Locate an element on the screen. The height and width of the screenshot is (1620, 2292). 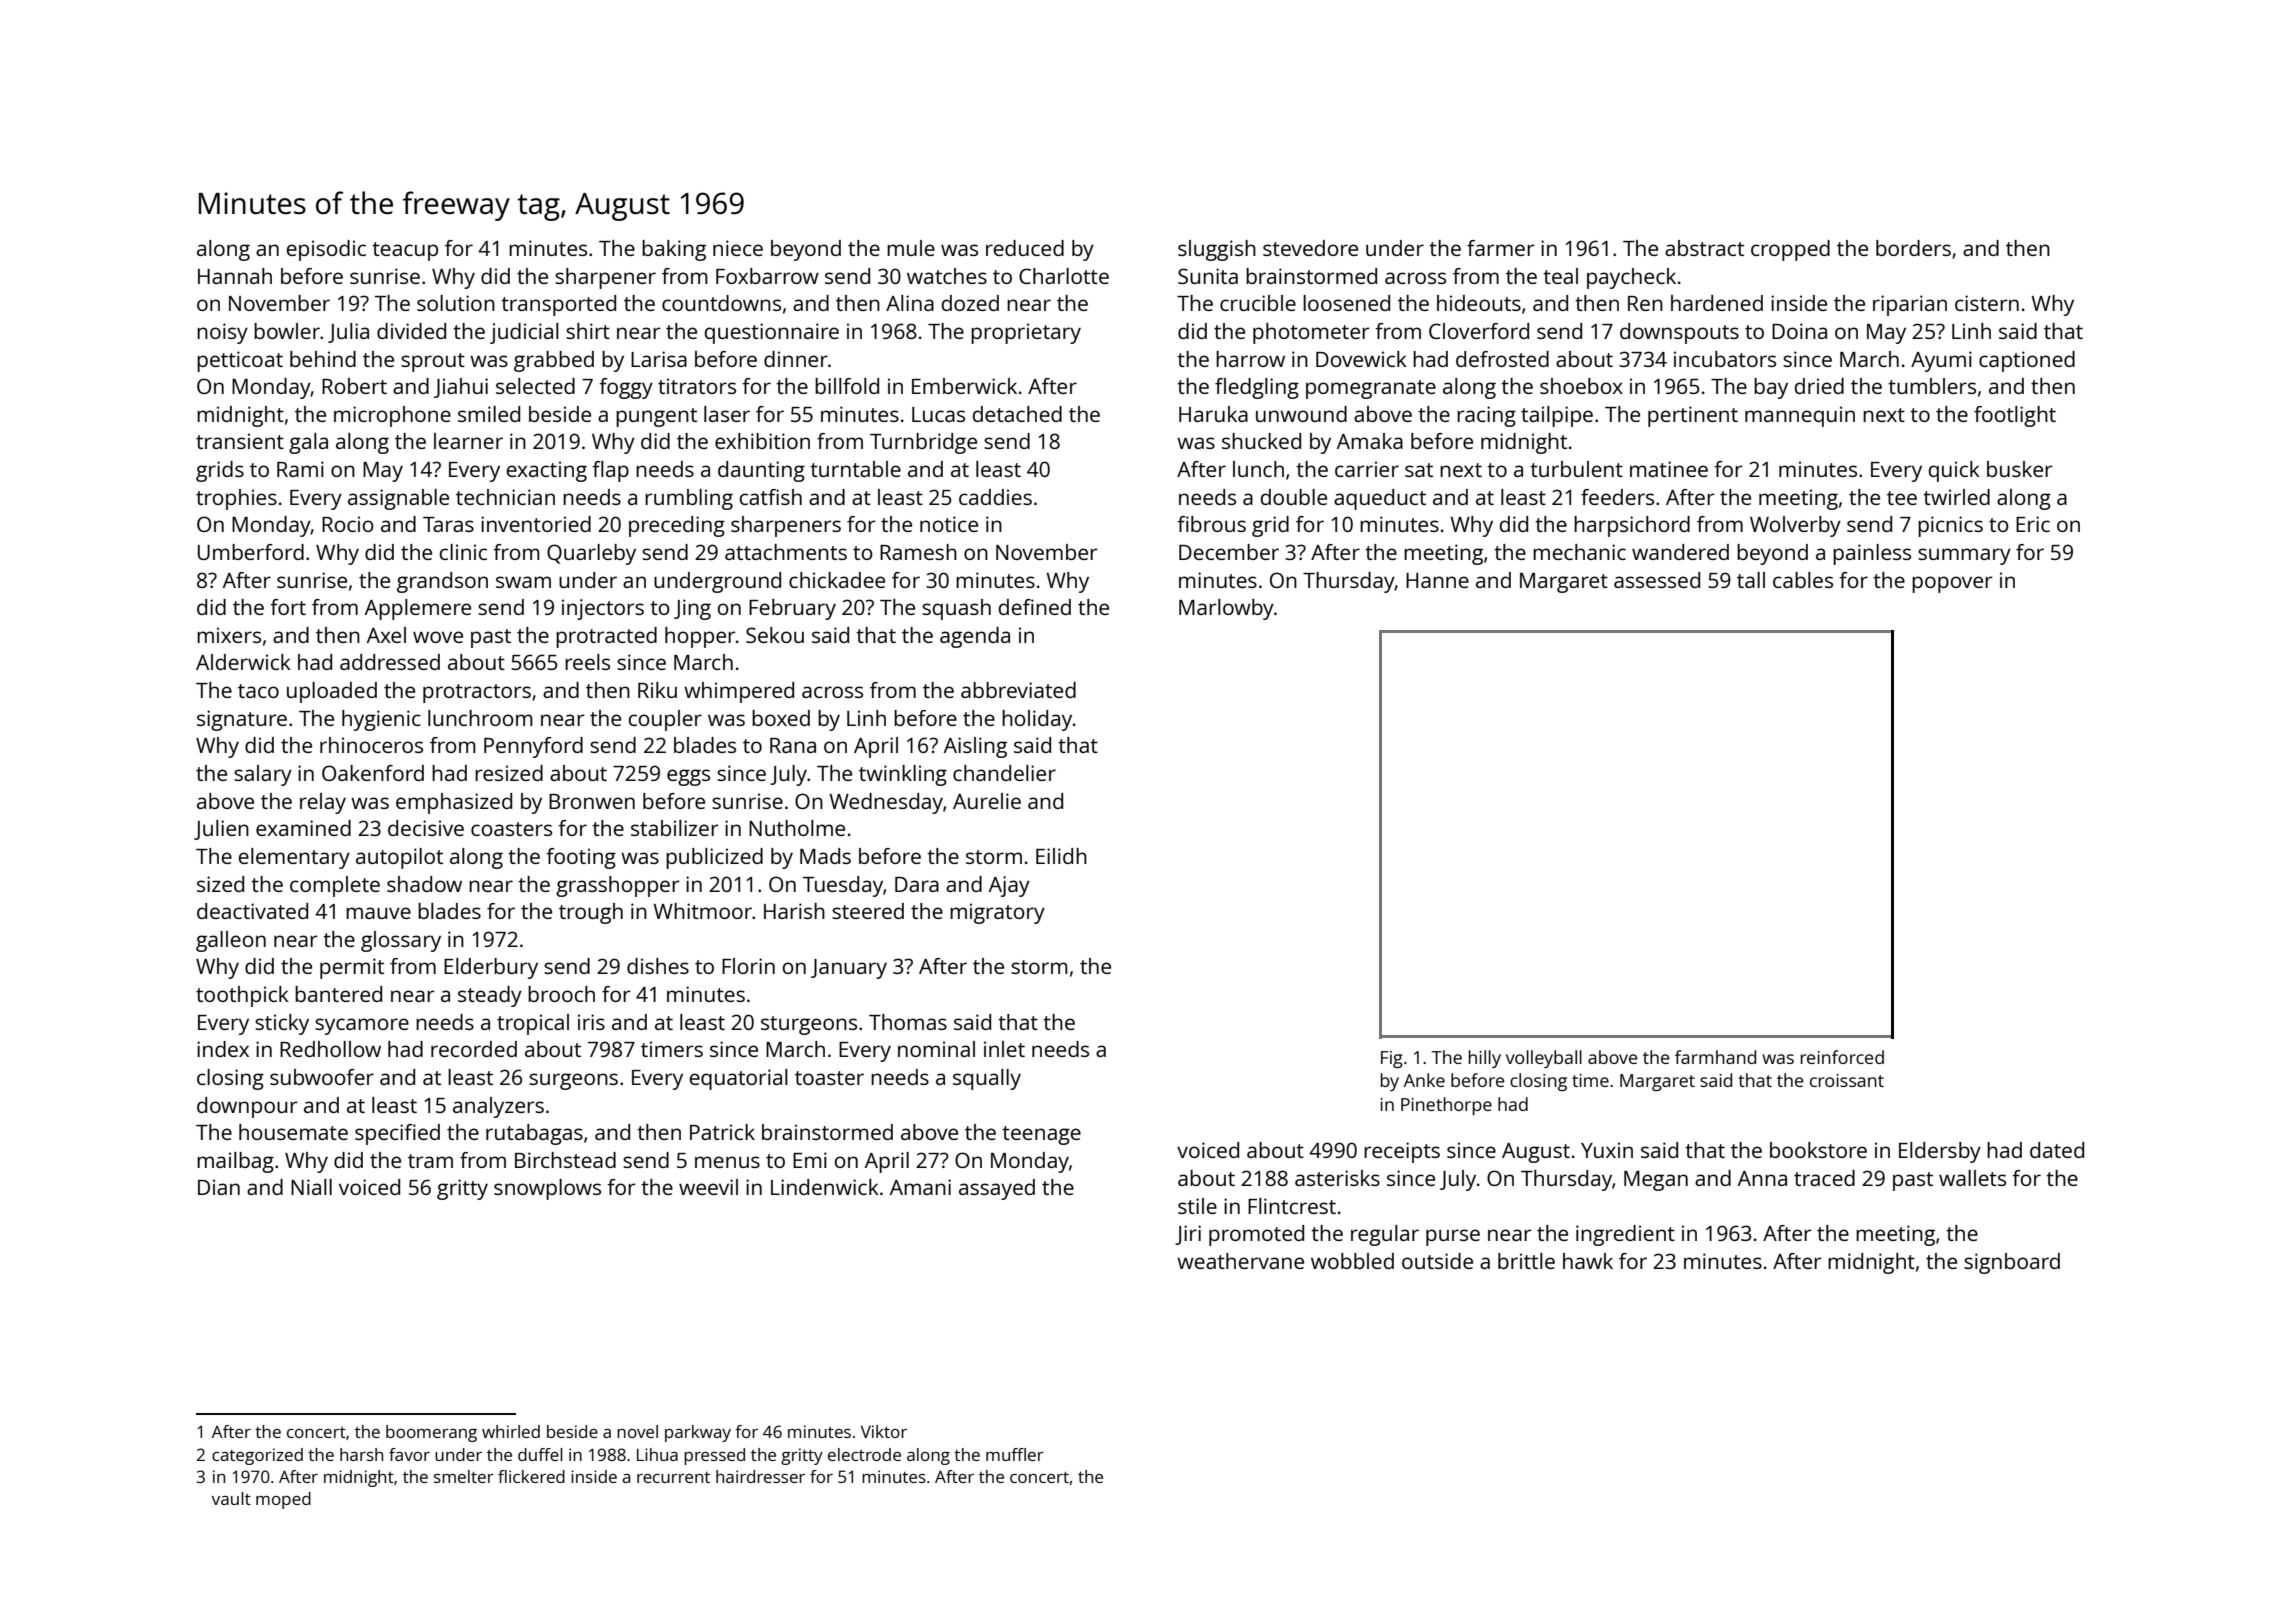
borders is located at coordinates (1913, 248).
